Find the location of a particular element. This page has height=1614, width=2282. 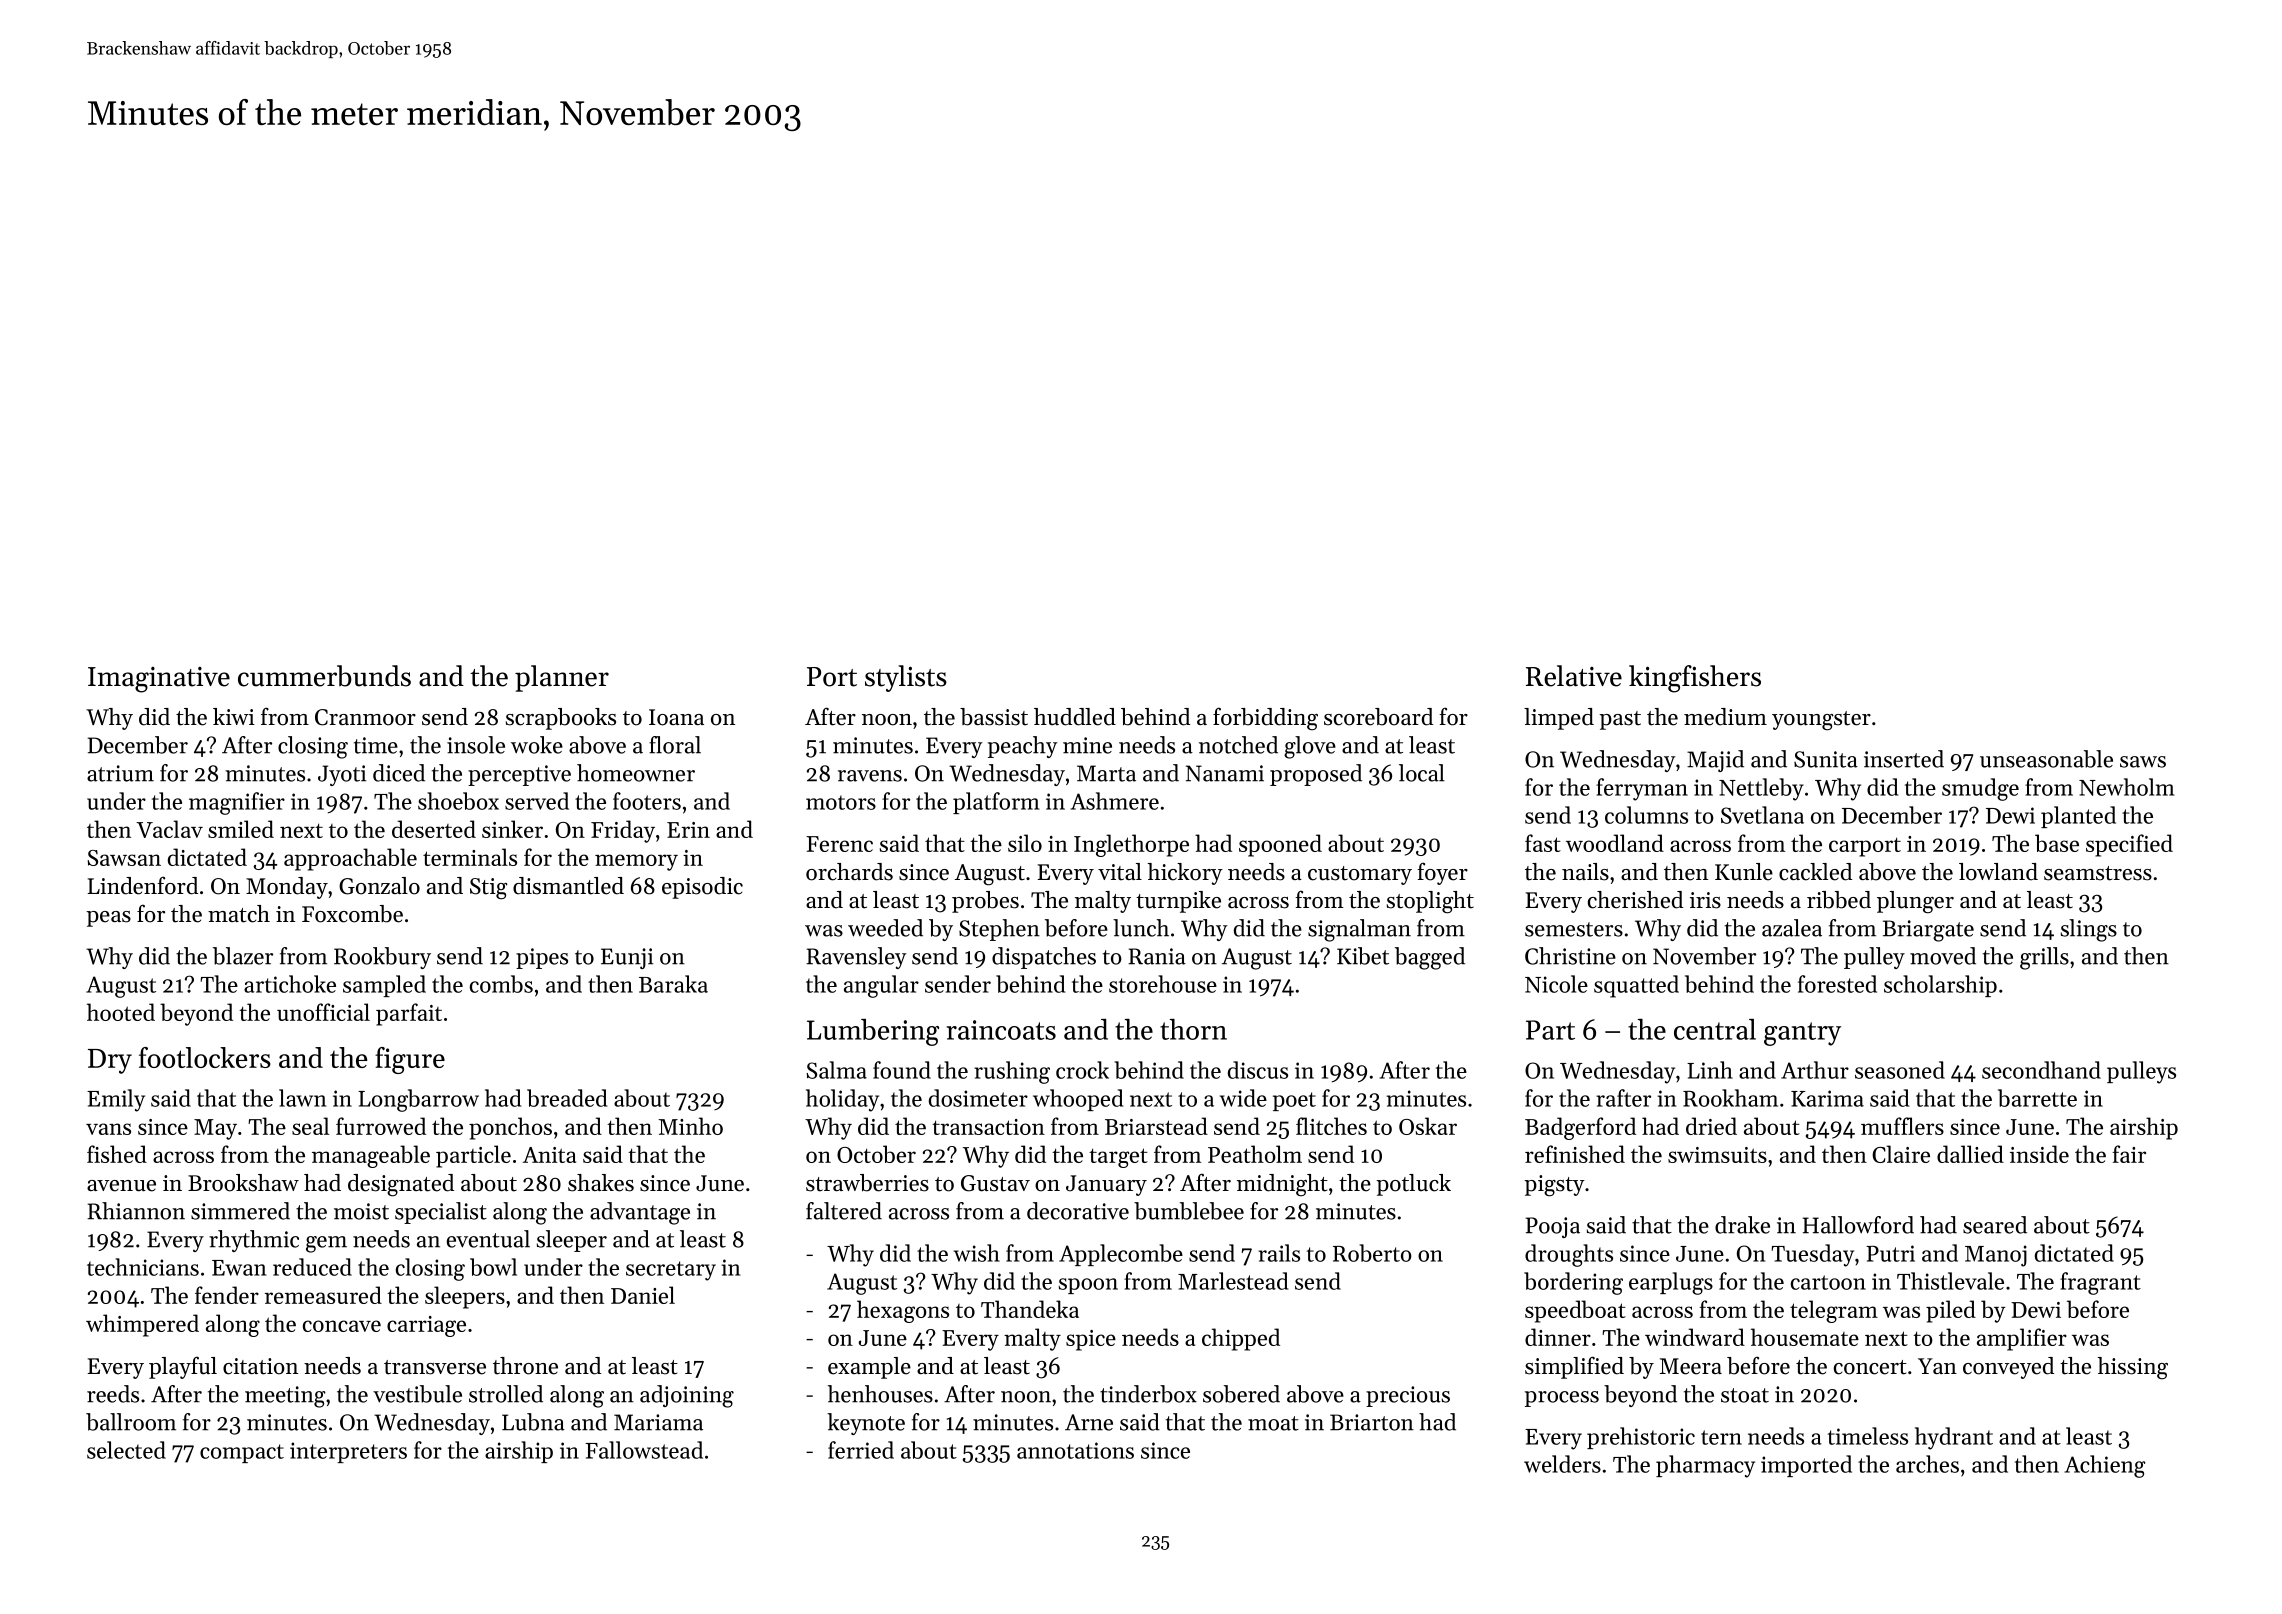

hissing is located at coordinates (2133, 1368).
